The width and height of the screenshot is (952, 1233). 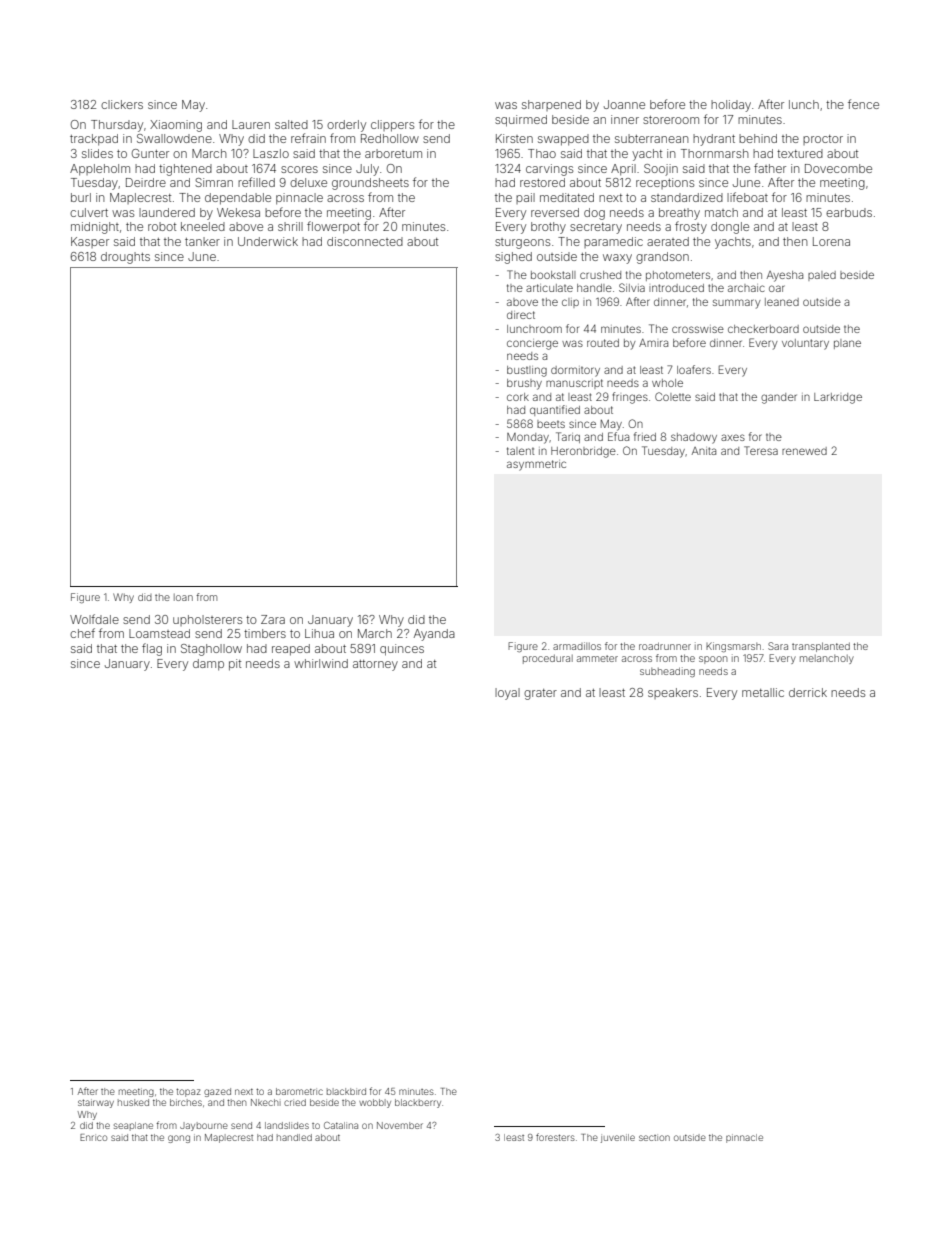 What do you see at coordinates (551, 105) in the screenshot?
I see `sharpened` at bounding box center [551, 105].
